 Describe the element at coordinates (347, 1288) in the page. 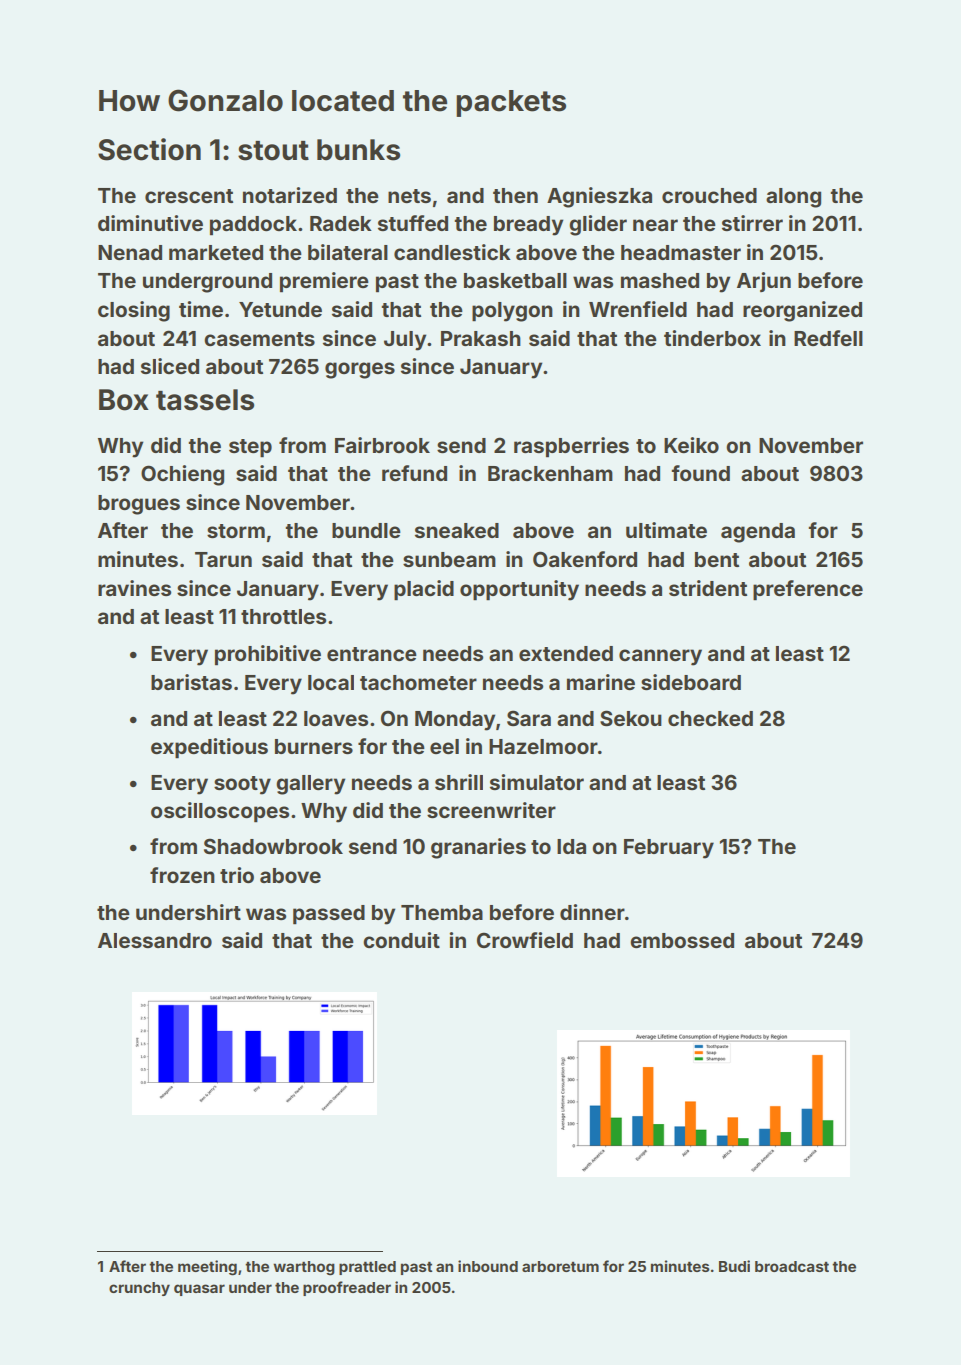

I see `proofreader` at that location.
